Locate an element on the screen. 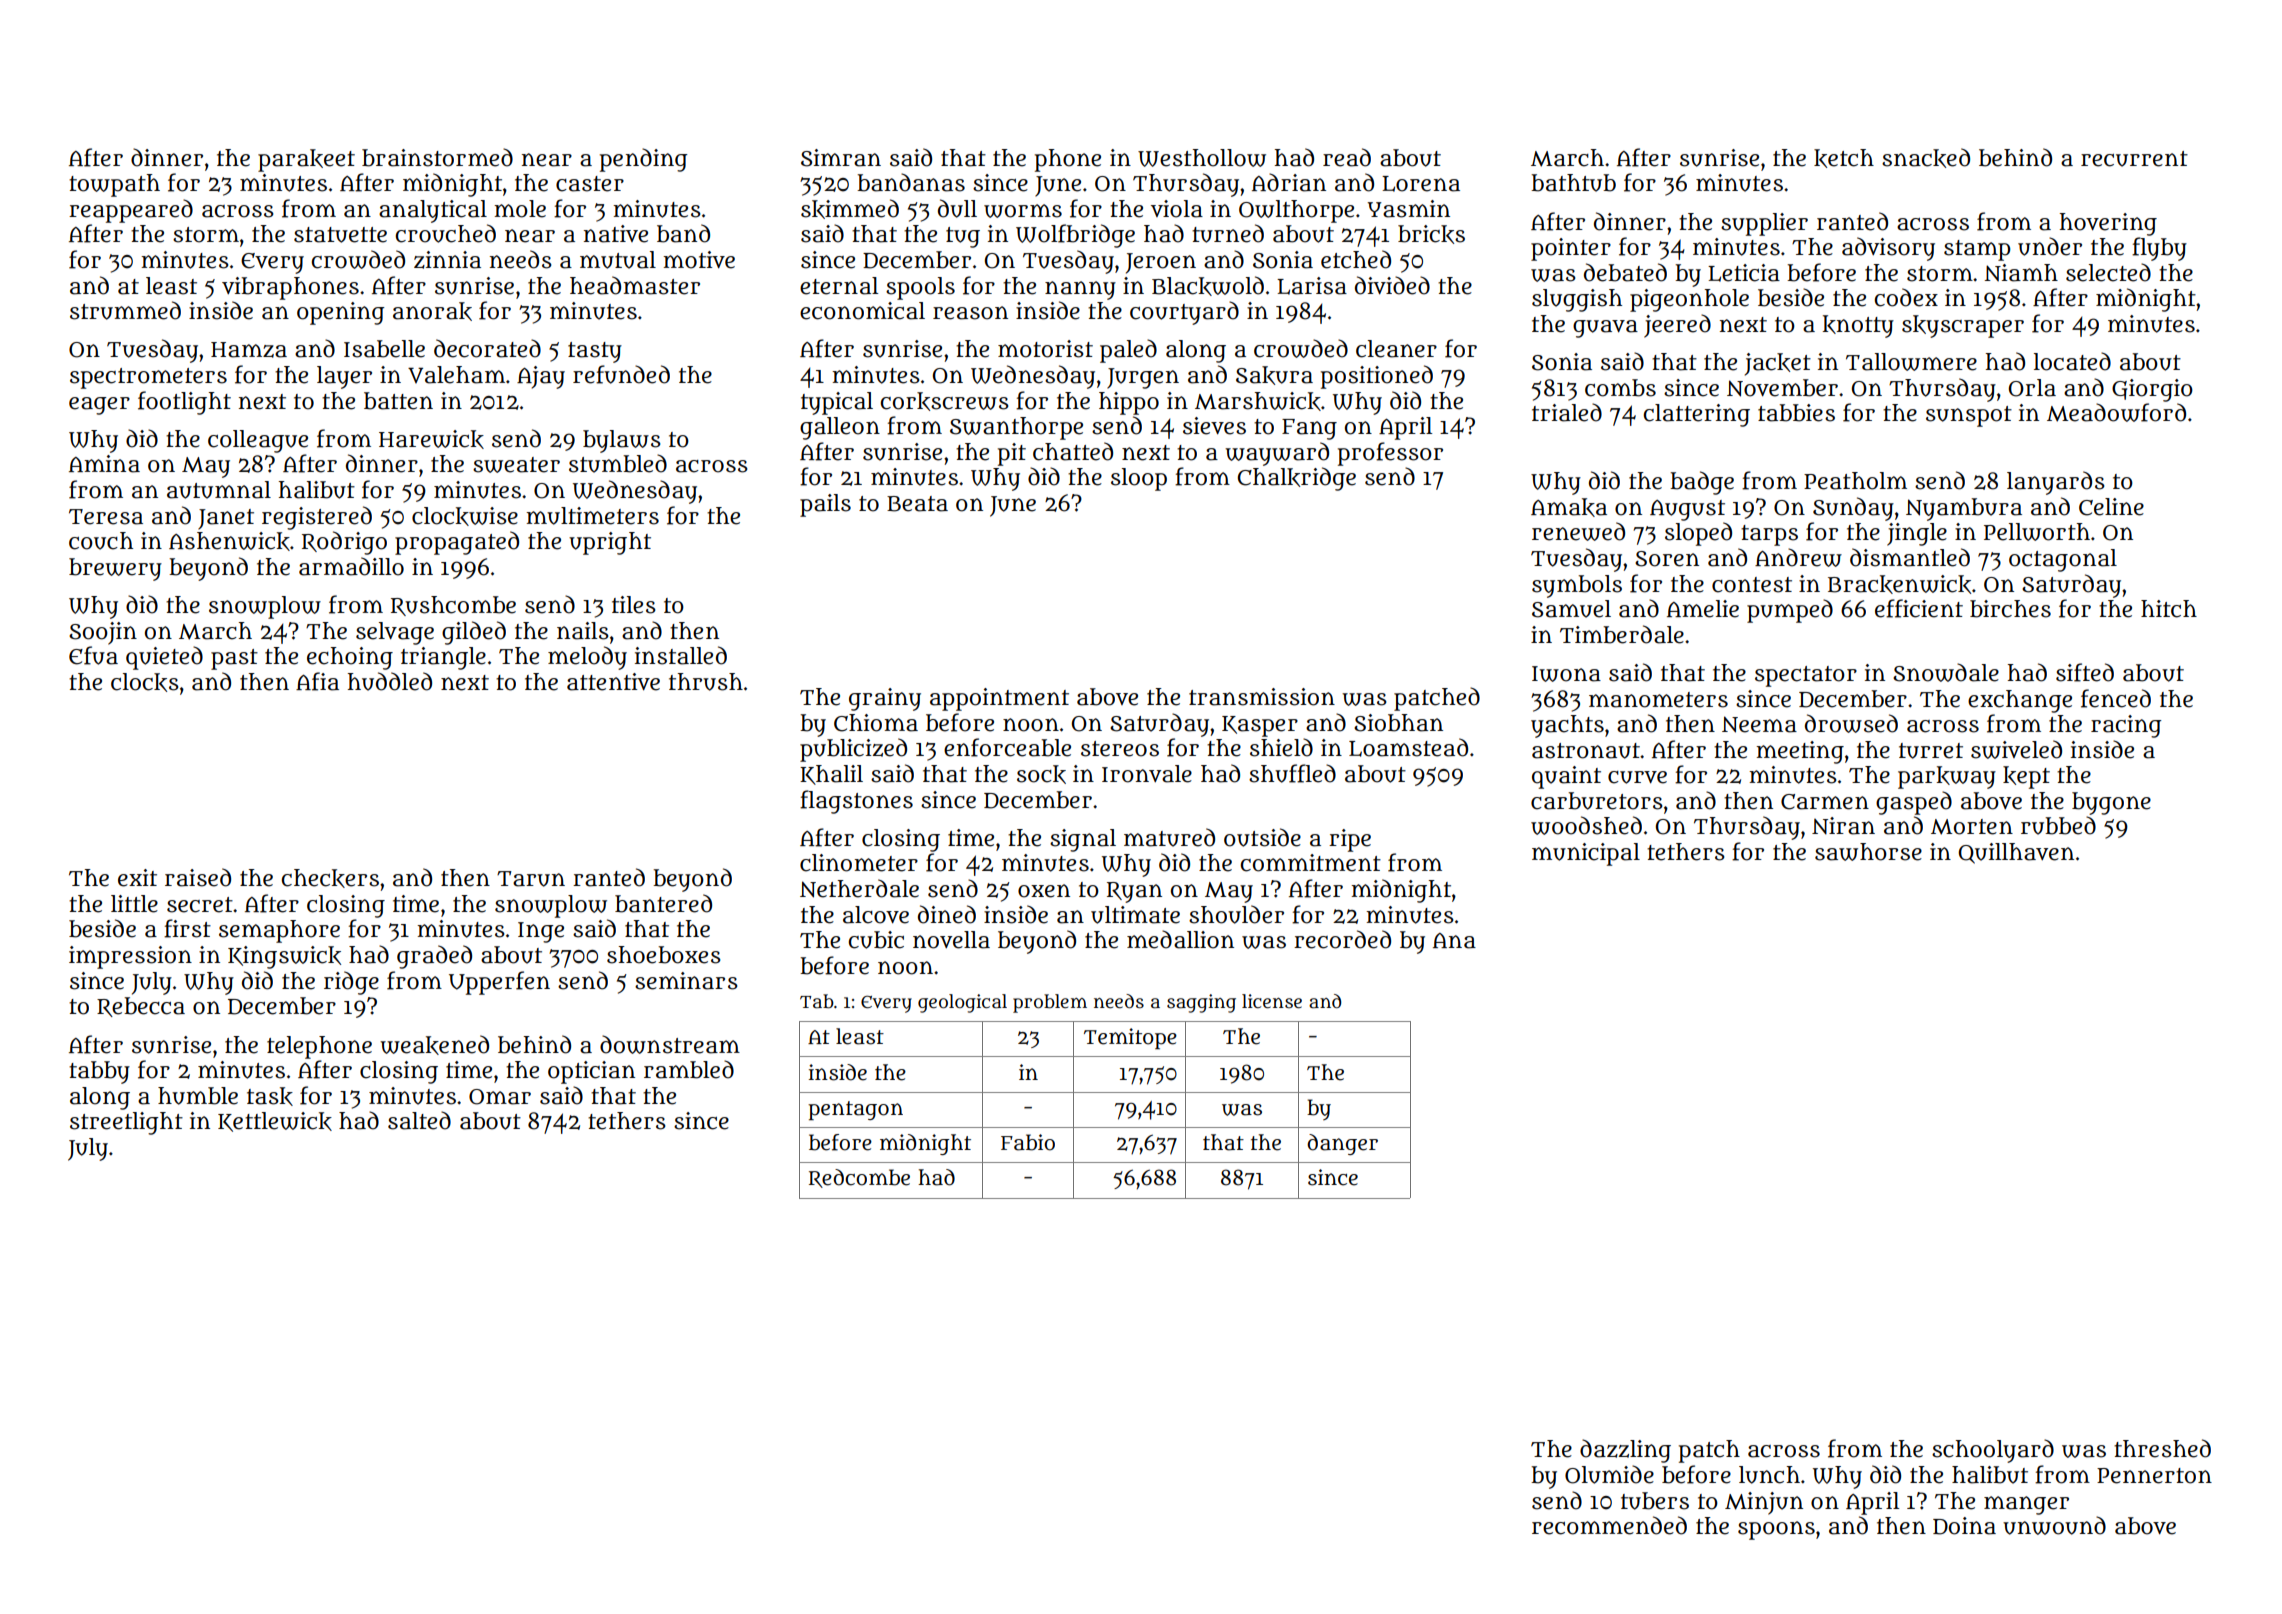 Image resolution: width=2282 pixels, height=1614 pixels. recurrent is located at coordinates (2134, 159).
